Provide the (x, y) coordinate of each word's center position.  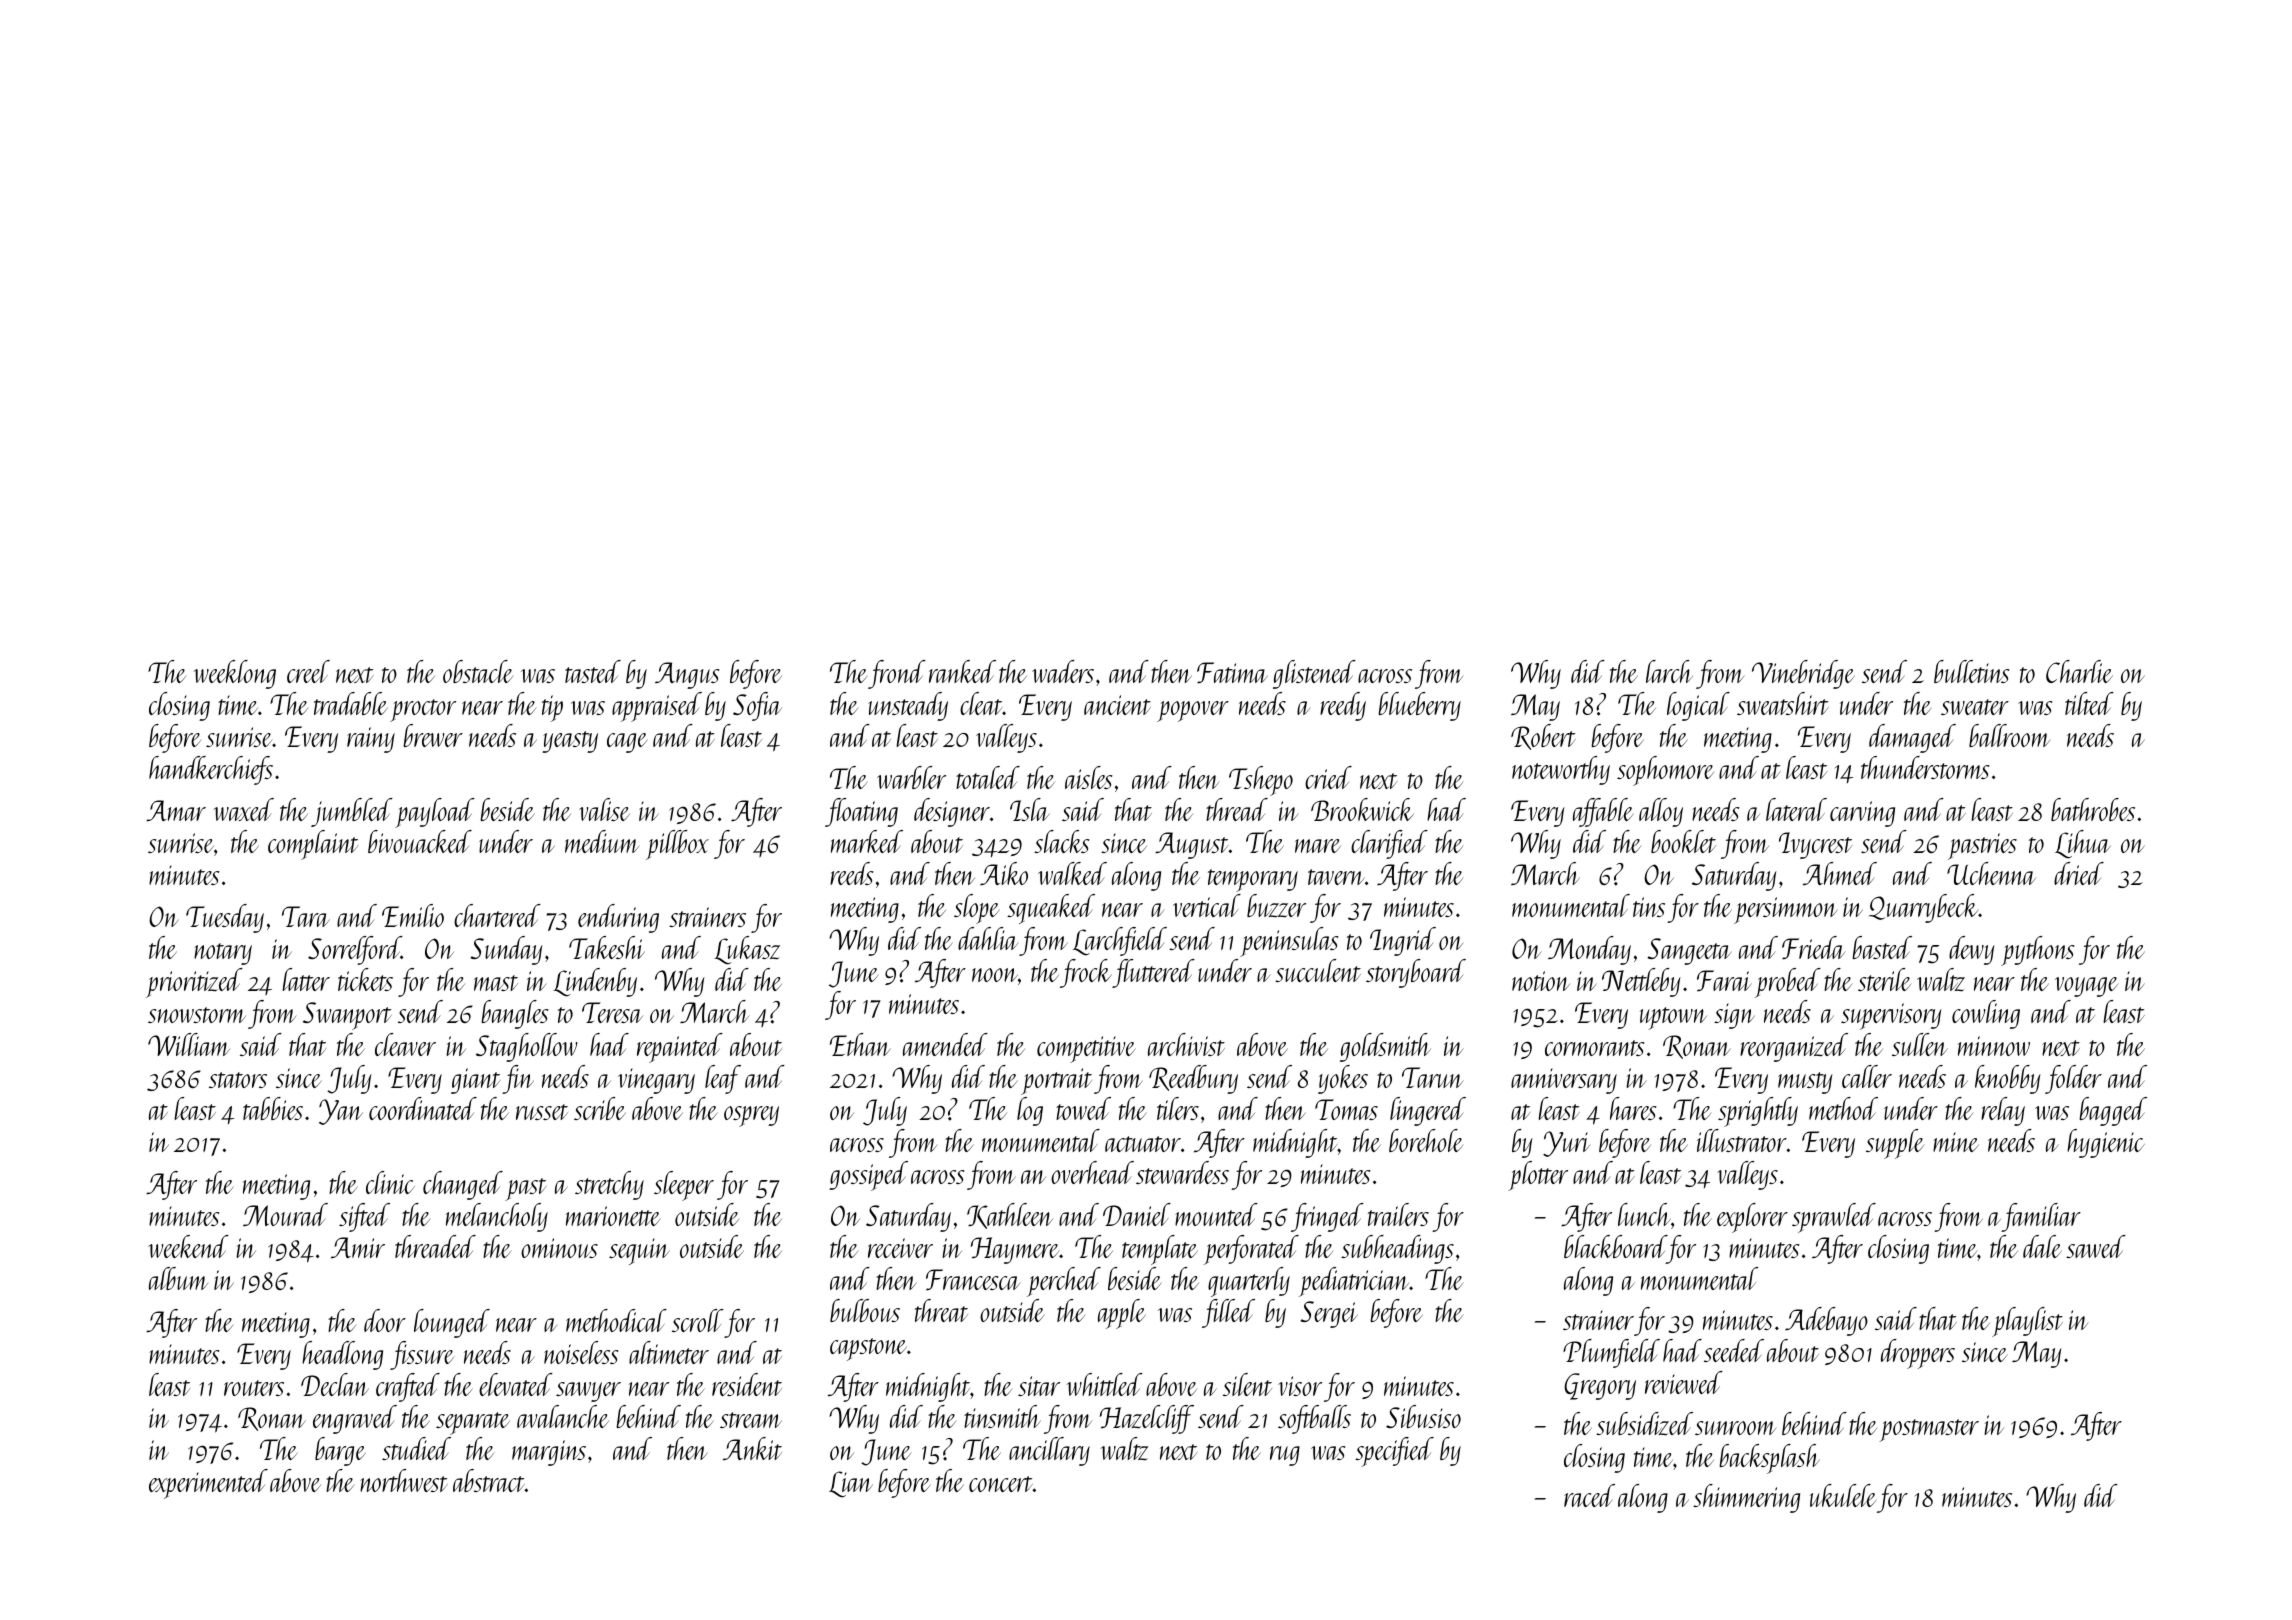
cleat (981, 703)
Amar (176, 810)
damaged (1912, 738)
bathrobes (2093, 809)
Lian (851, 1484)
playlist (2027, 1322)
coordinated (423, 1108)
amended (945, 1044)
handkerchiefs (211, 770)
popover (1193, 711)
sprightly (1758, 1112)
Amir (358, 1247)
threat (941, 1310)
